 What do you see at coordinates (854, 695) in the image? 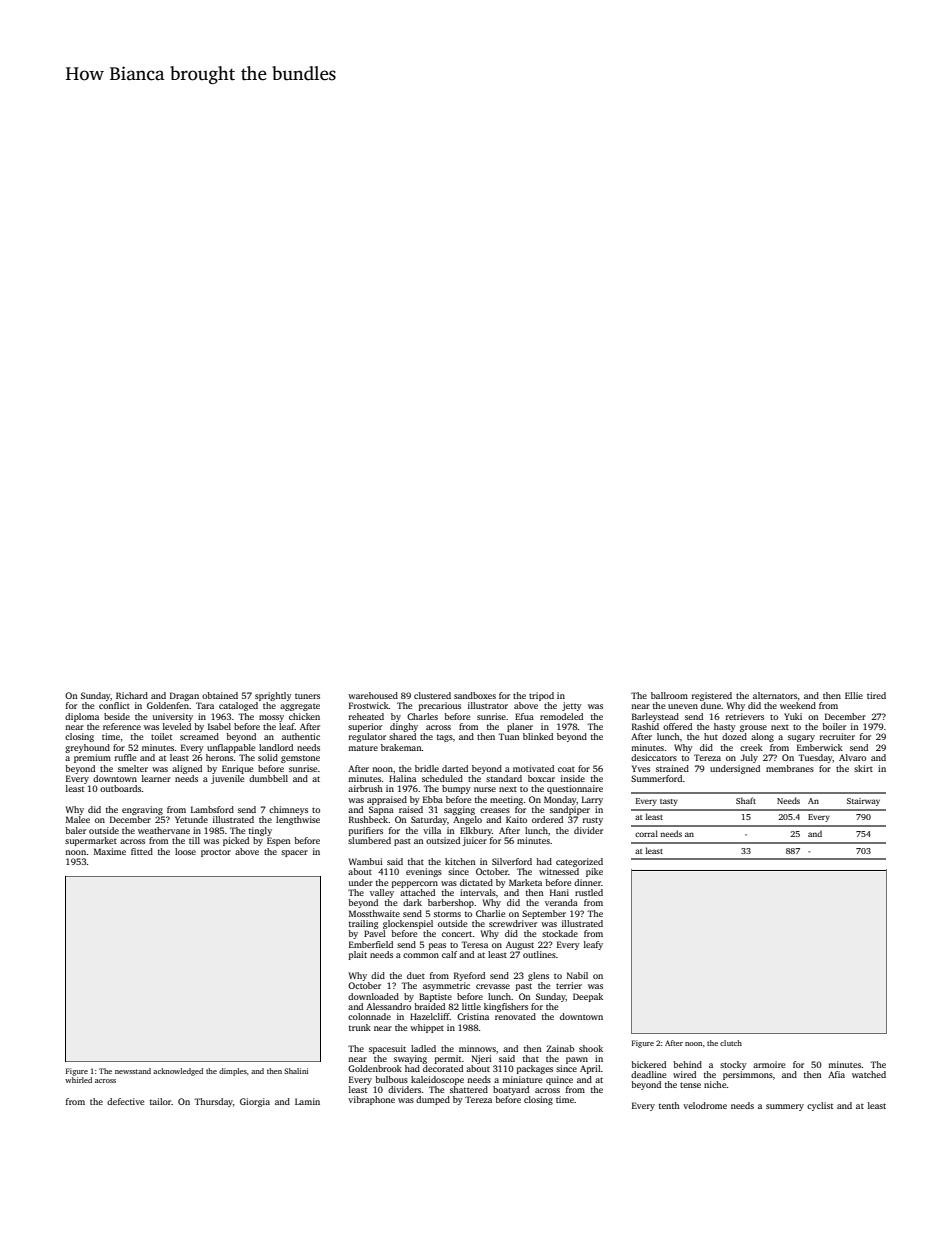
I see `Ellie` at bounding box center [854, 695].
